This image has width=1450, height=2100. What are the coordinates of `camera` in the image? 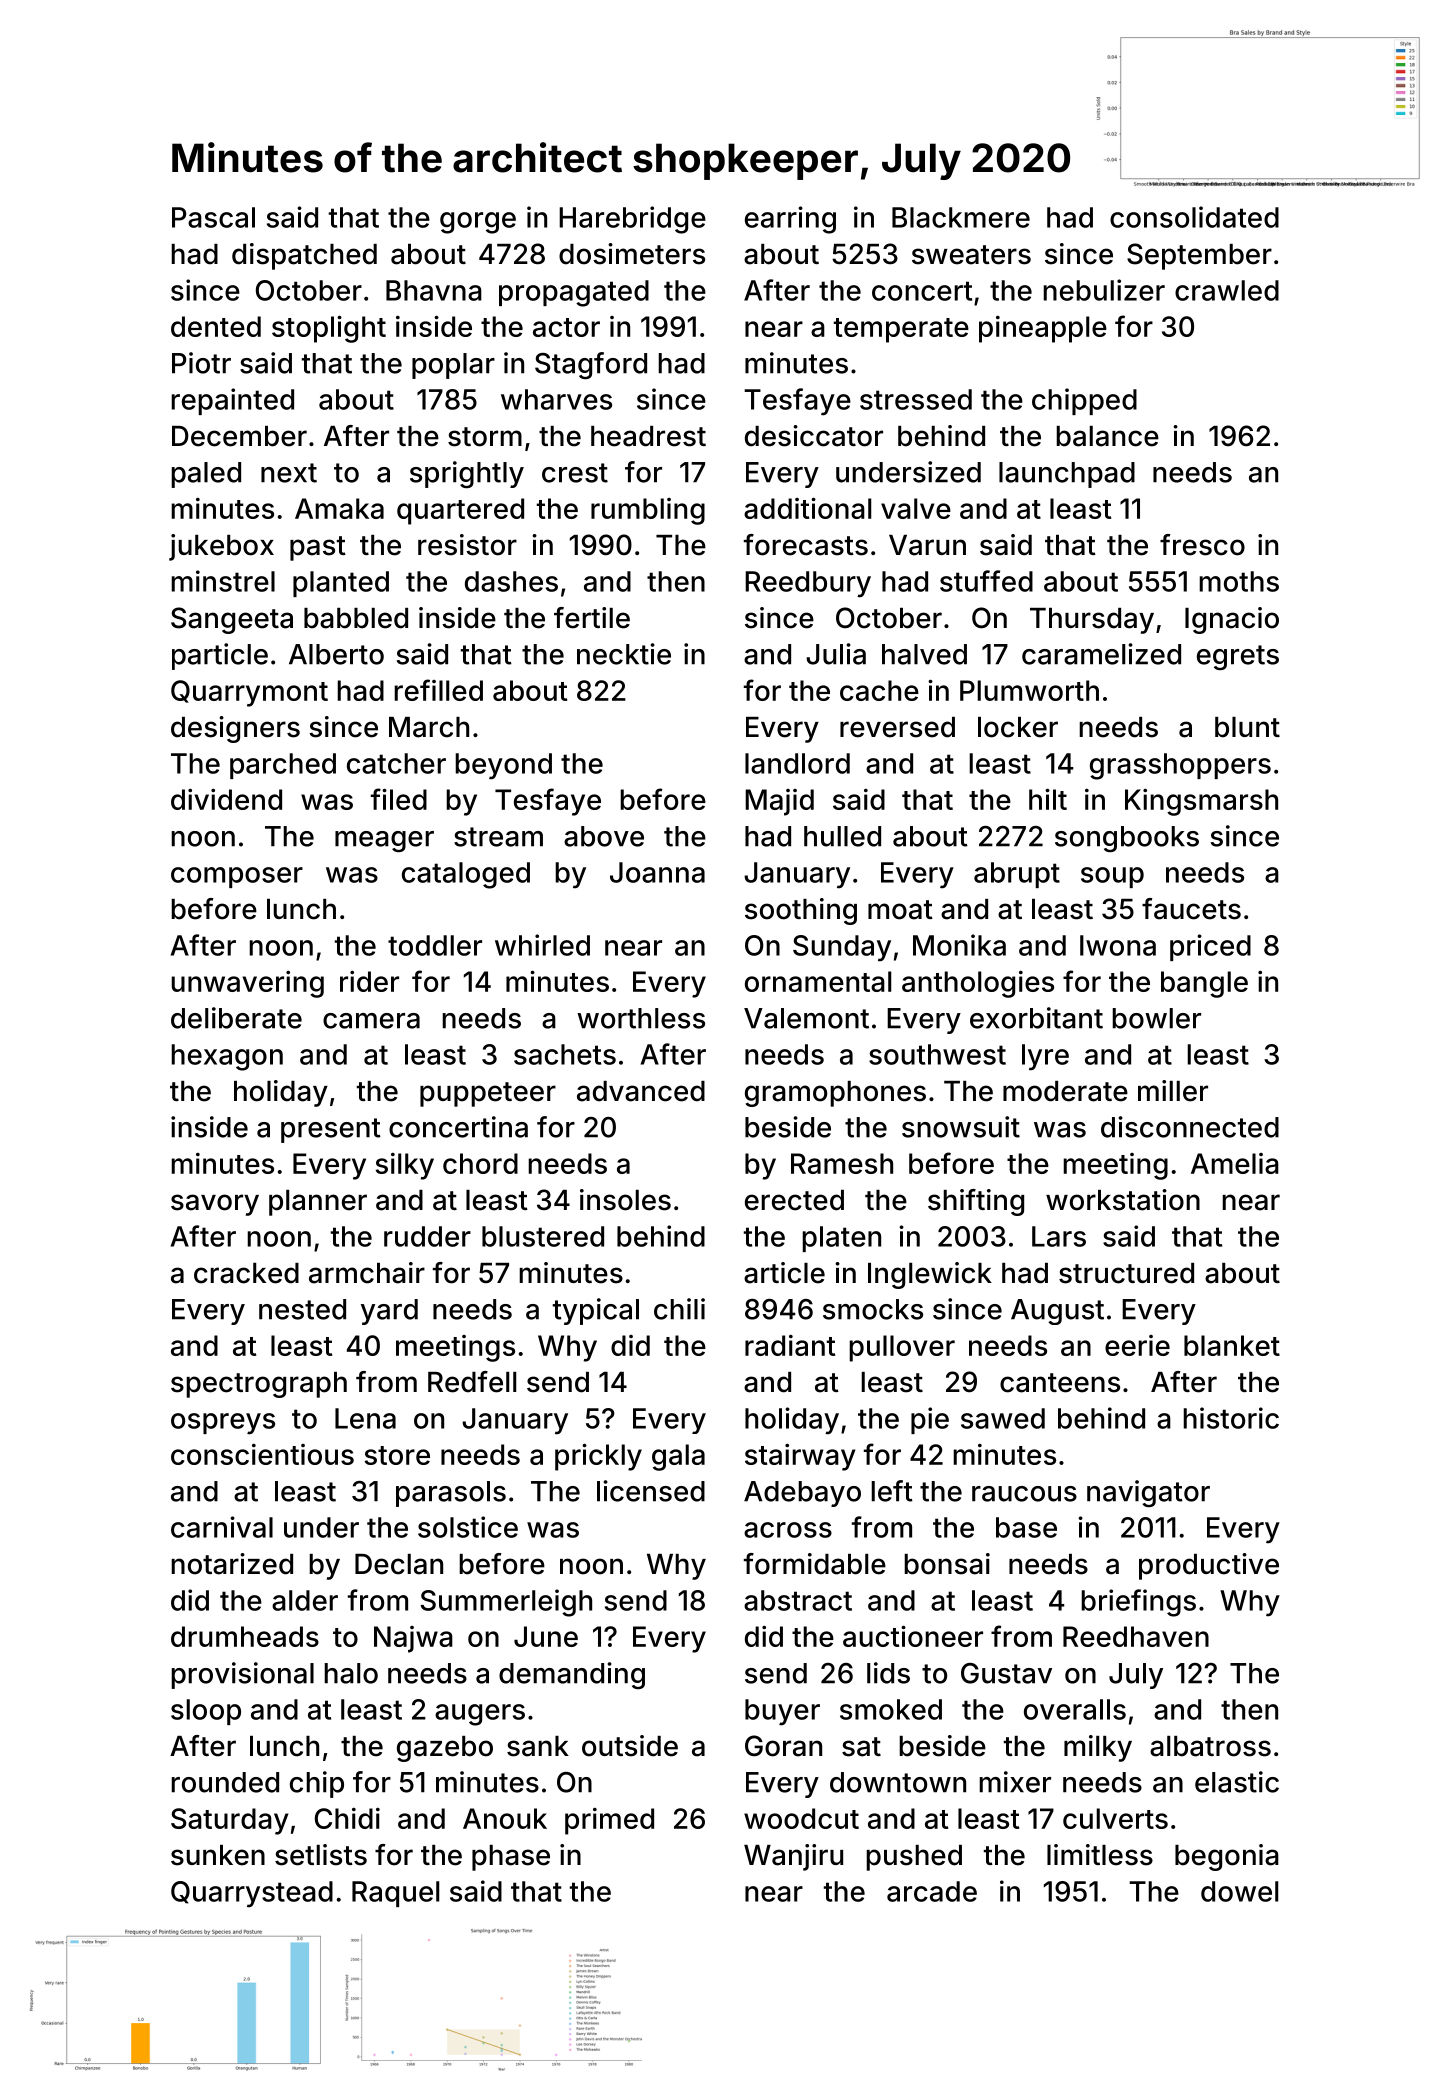 It's located at (371, 1021).
